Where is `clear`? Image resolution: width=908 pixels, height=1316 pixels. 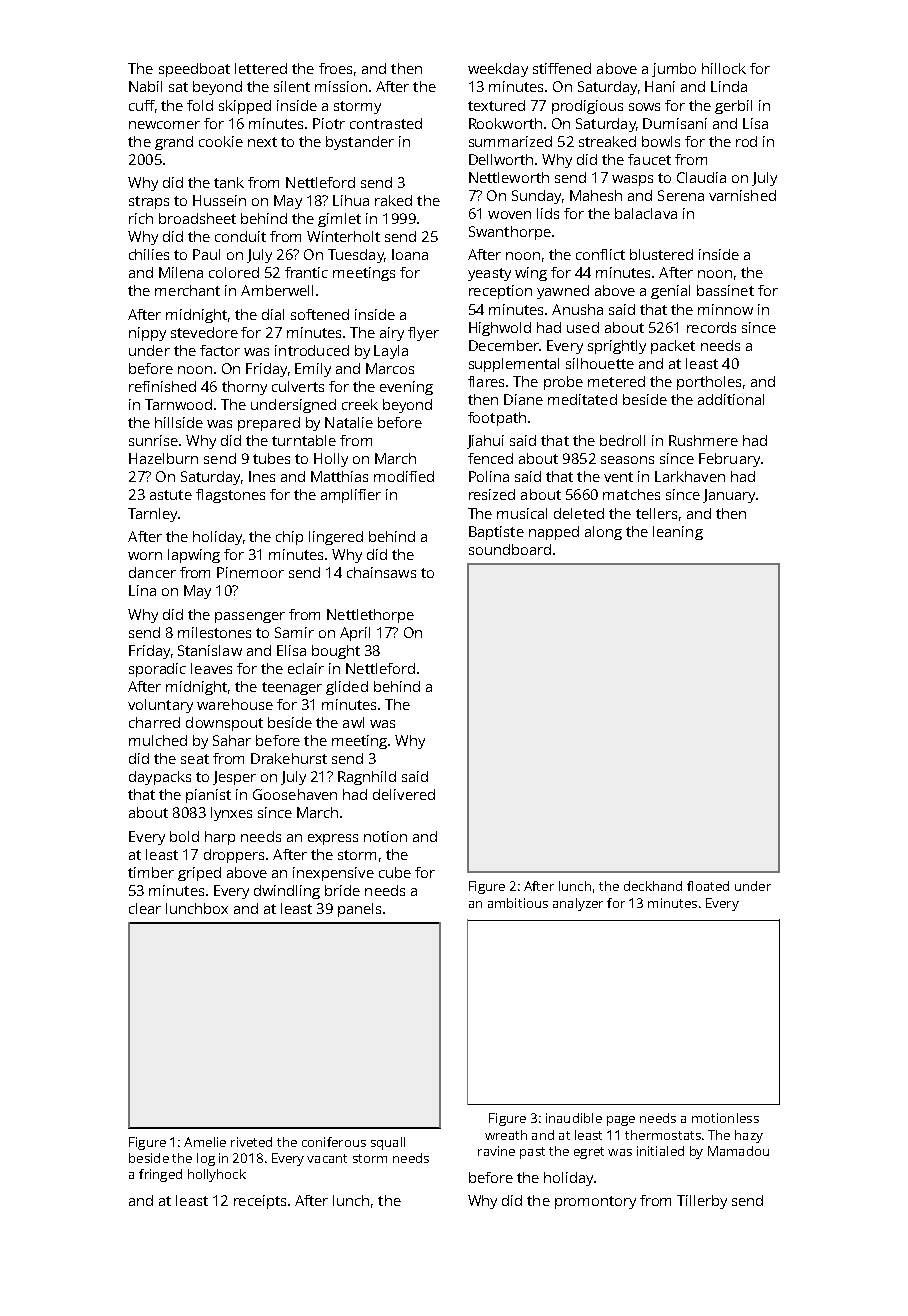
clear is located at coordinates (145, 908).
